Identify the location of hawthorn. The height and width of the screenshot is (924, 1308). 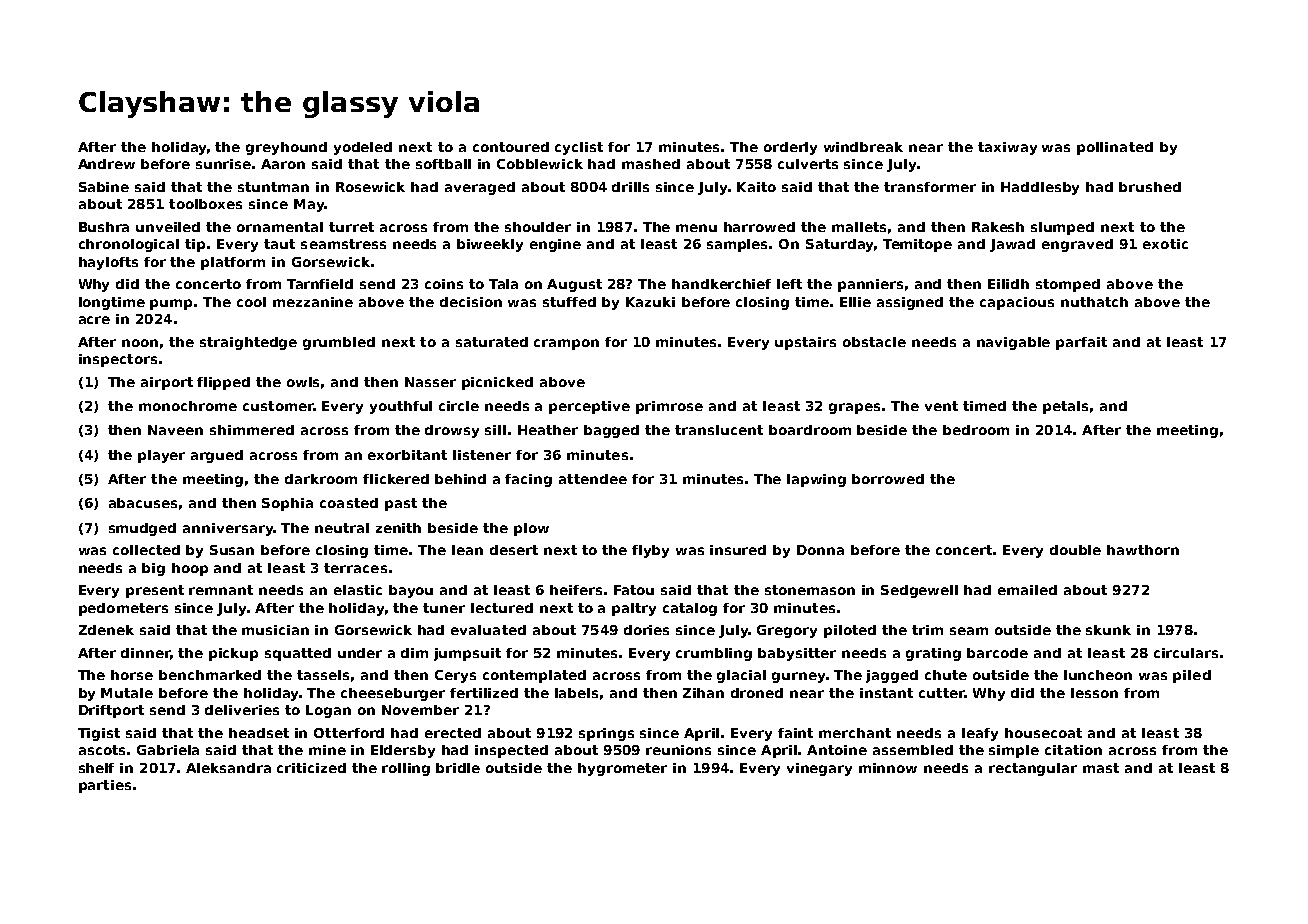
(1143, 550).
